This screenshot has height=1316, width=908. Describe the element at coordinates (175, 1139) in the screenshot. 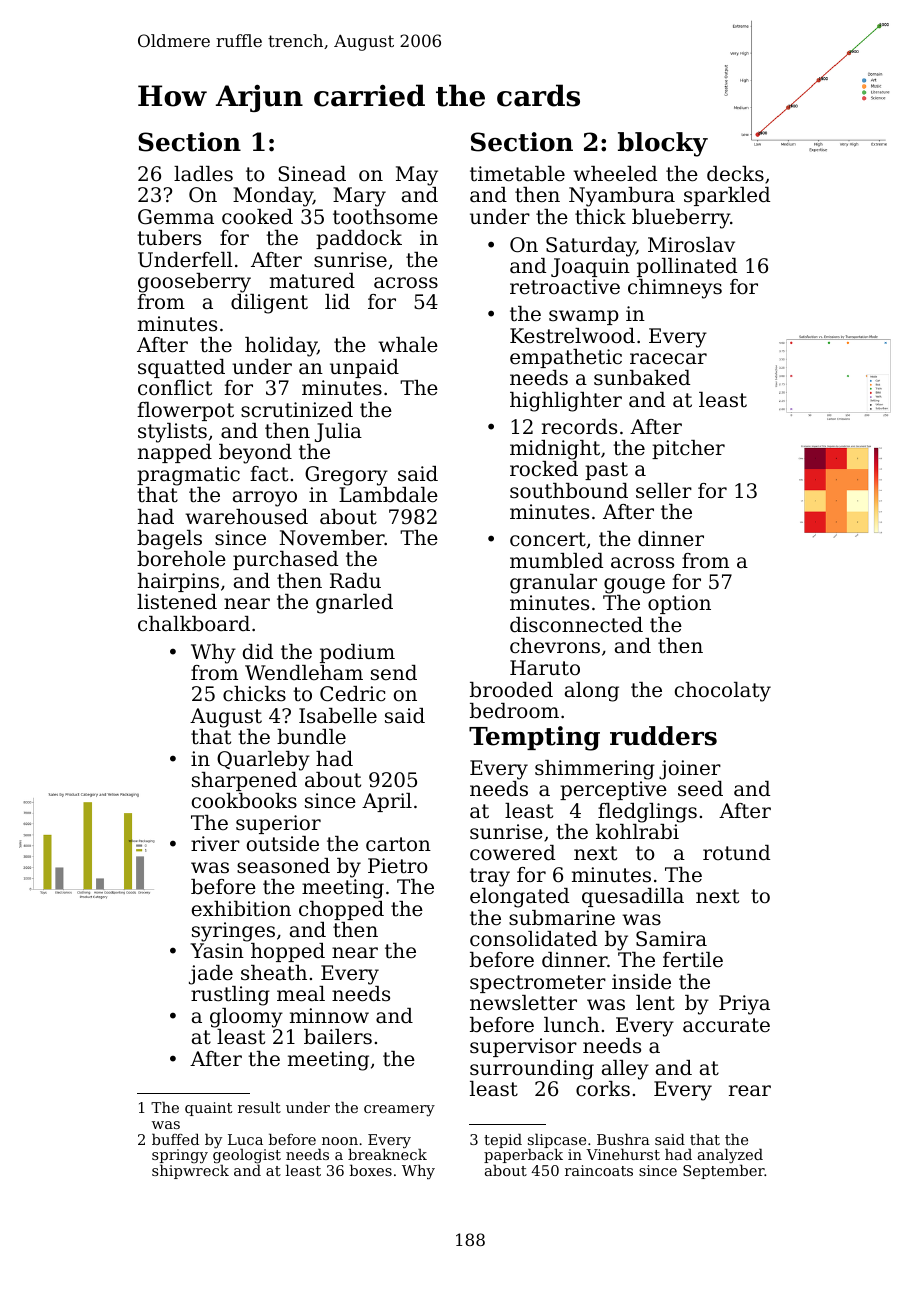

I see `buffed` at that location.
